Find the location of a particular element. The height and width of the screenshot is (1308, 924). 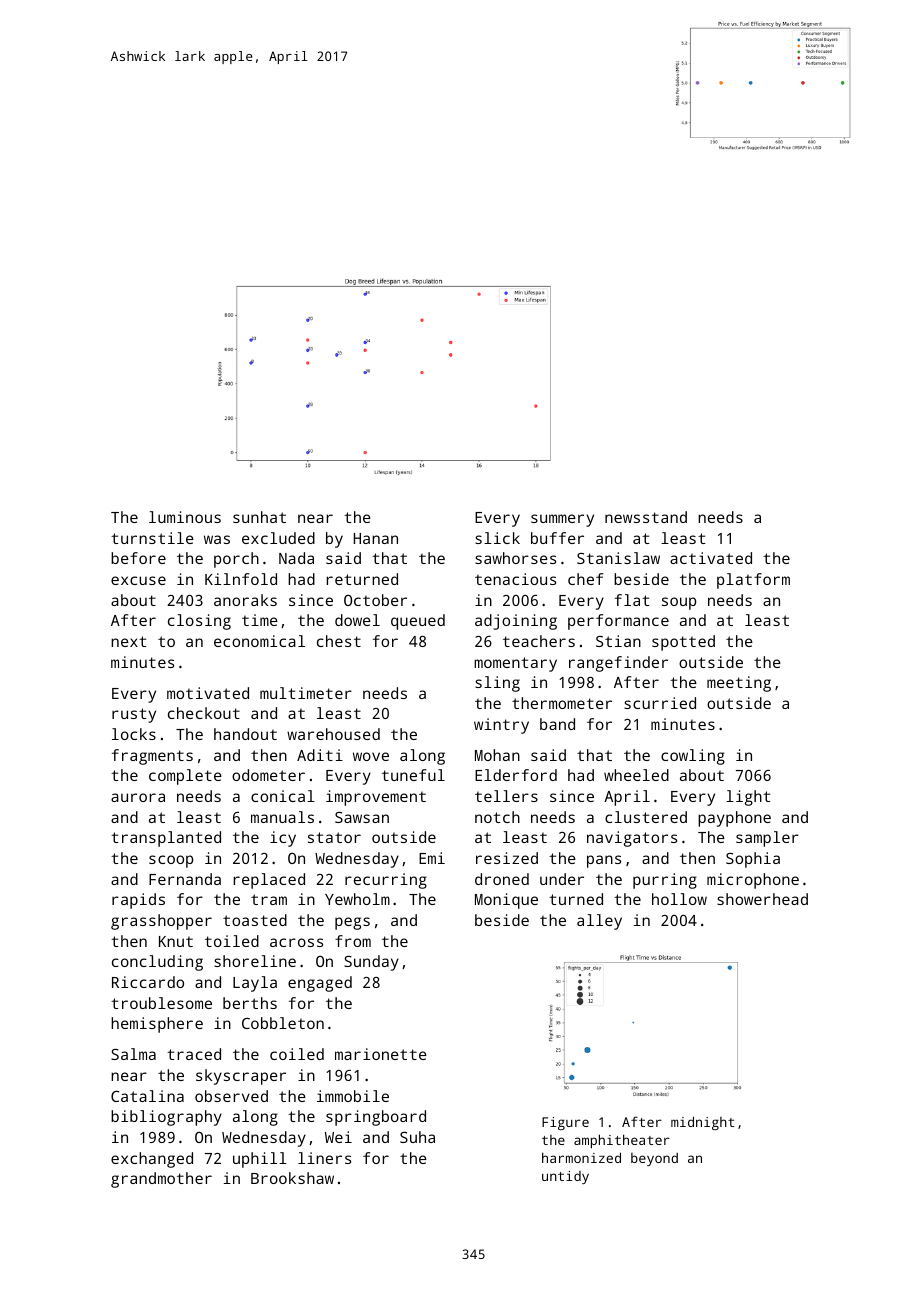

before is located at coordinates (138, 558).
